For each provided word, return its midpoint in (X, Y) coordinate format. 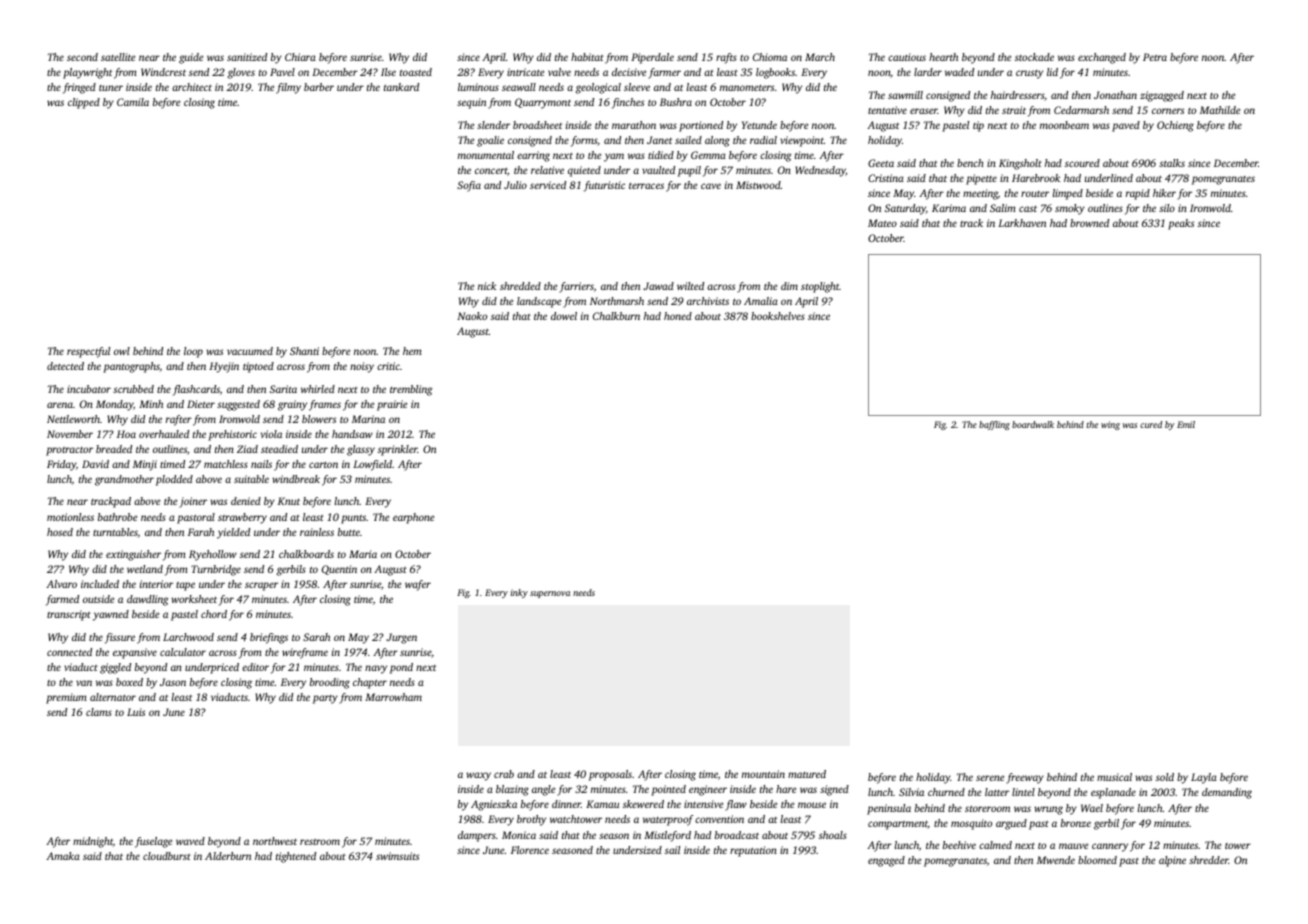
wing (1110, 425)
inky (519, 593)
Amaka (63, 856)
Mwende (1056, 860)
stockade (1034, 57)
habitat (587, 57)
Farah (201, 532)
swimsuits (397, 856)
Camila (133, 102)
